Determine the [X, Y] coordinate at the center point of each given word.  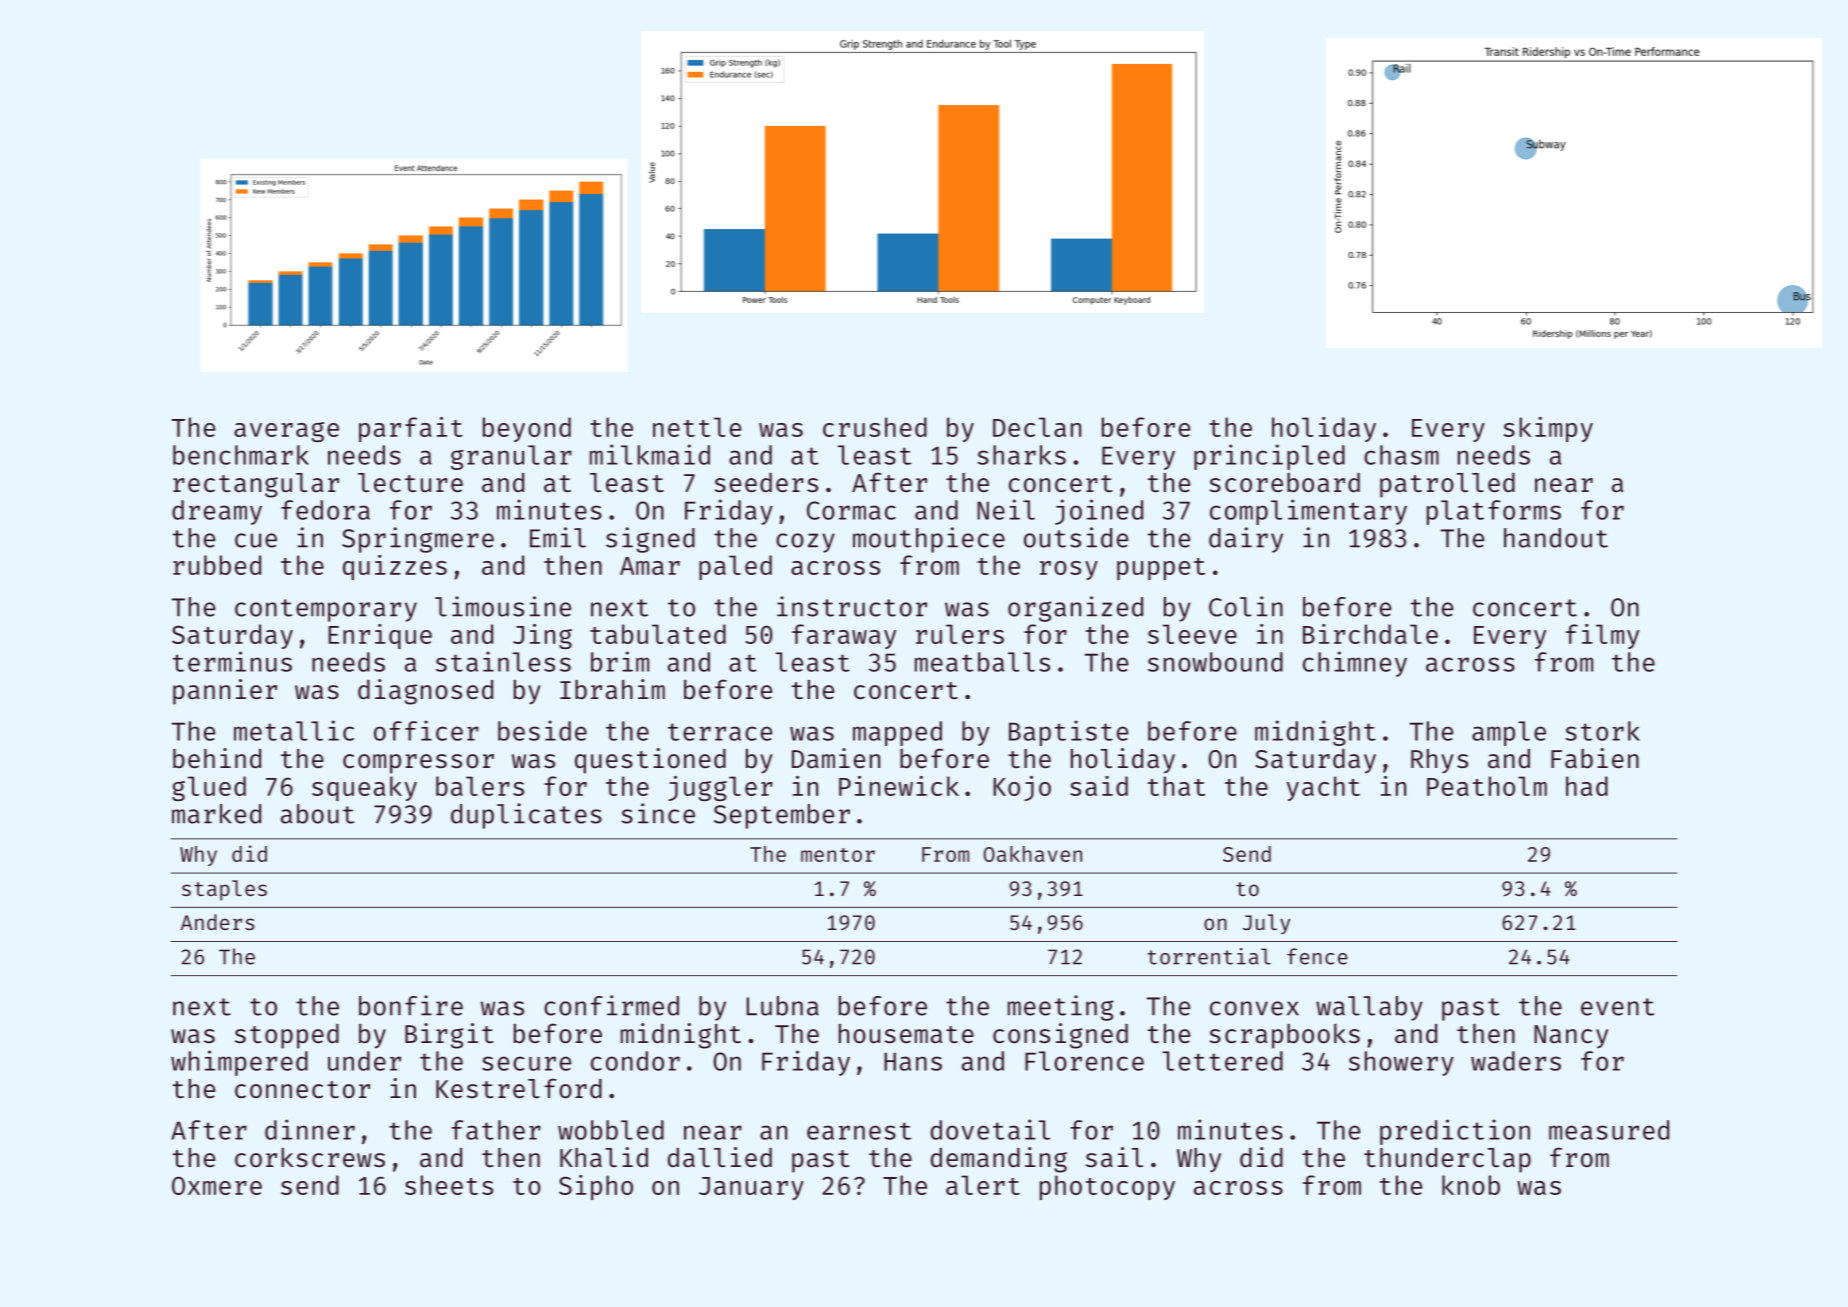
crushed [875, 427]
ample [1509, 733]
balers [480, 786]
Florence [1084, 1061]
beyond [527, 429]
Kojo [1022, 788]
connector [302, 1090]
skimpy [1548, 429]
